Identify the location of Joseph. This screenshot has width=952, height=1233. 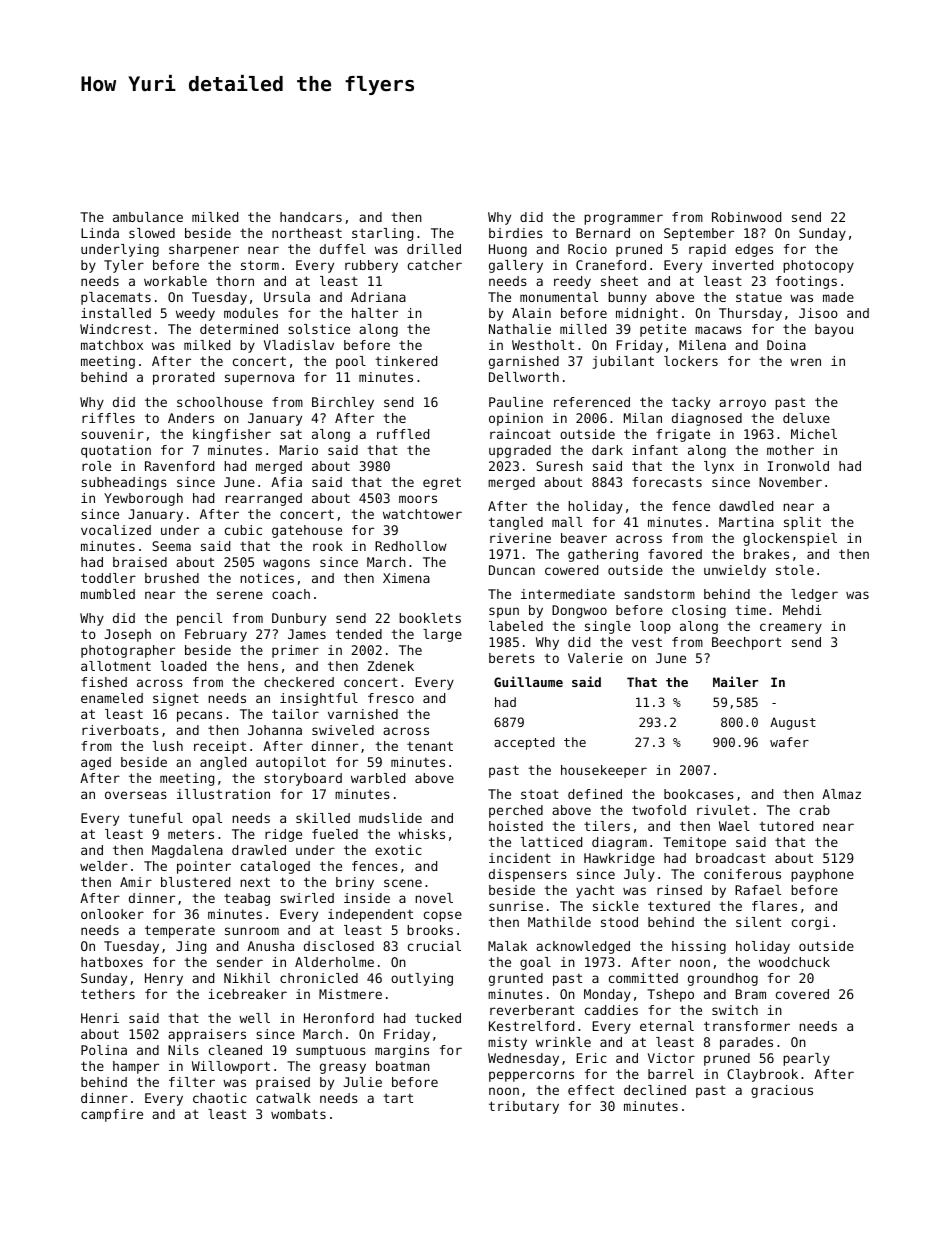
(128, 635).
